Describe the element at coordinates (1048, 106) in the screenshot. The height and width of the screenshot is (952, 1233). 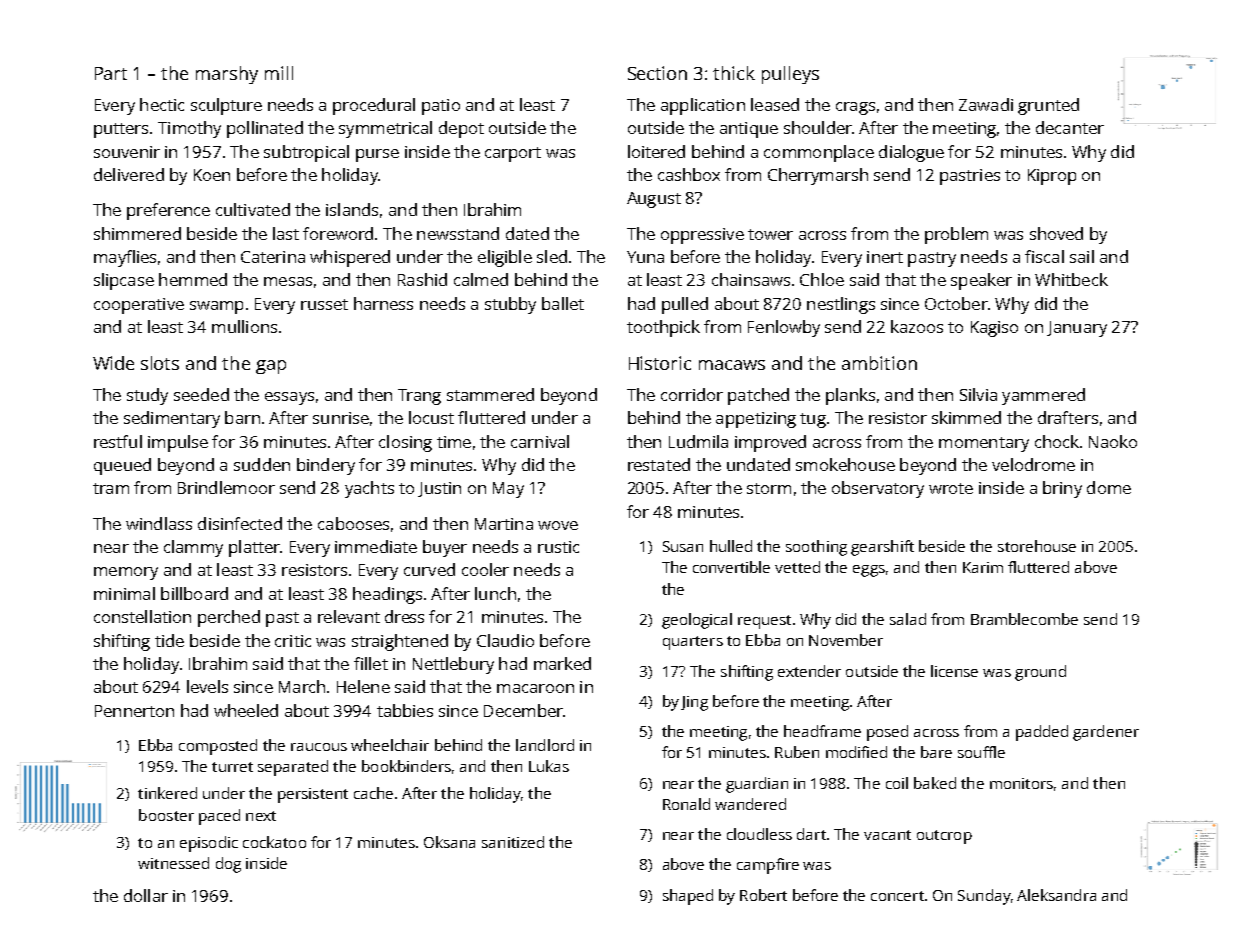
I see `grunted` at that location.
